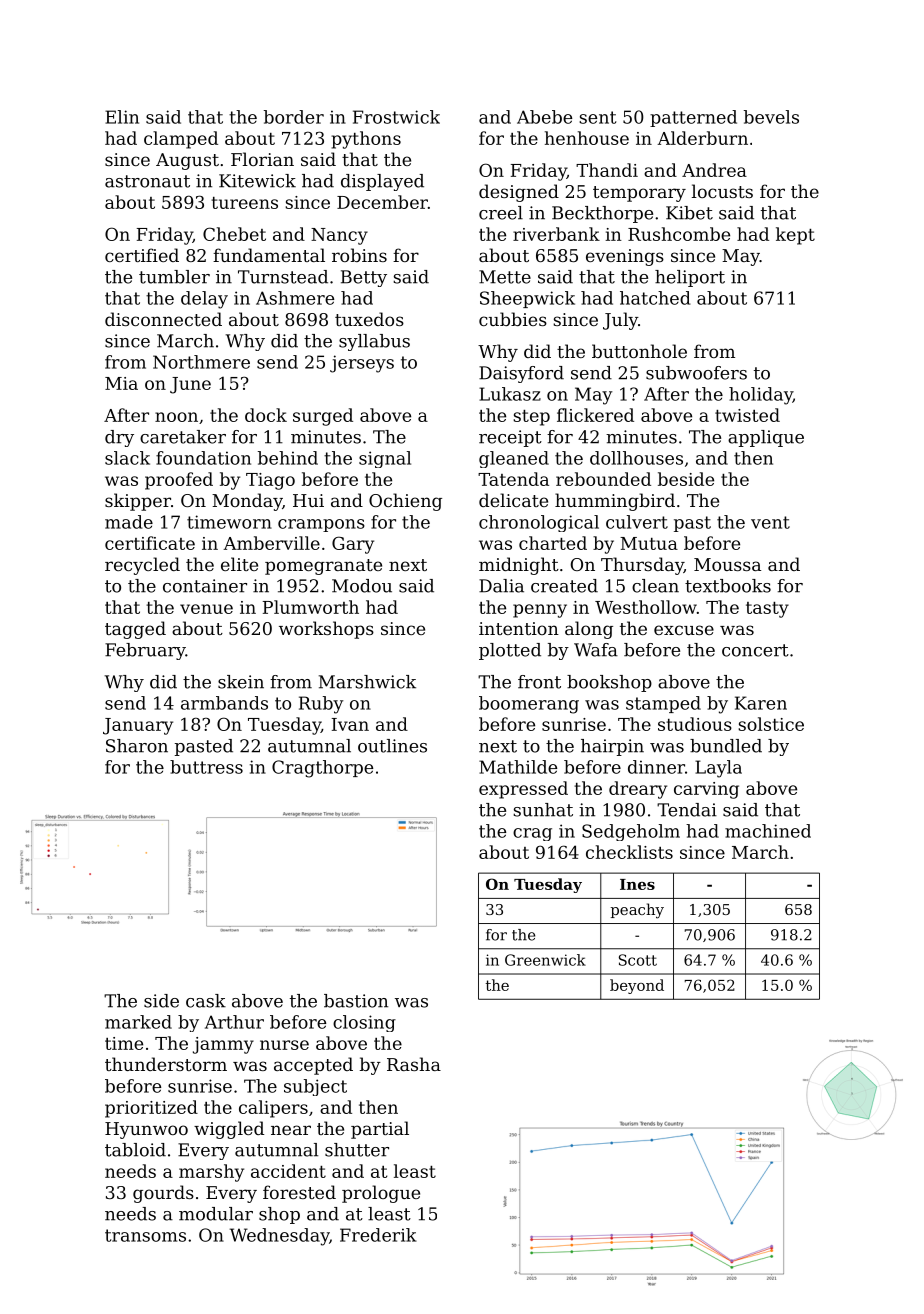  I want to click on sunhat, so click(543, 810).
